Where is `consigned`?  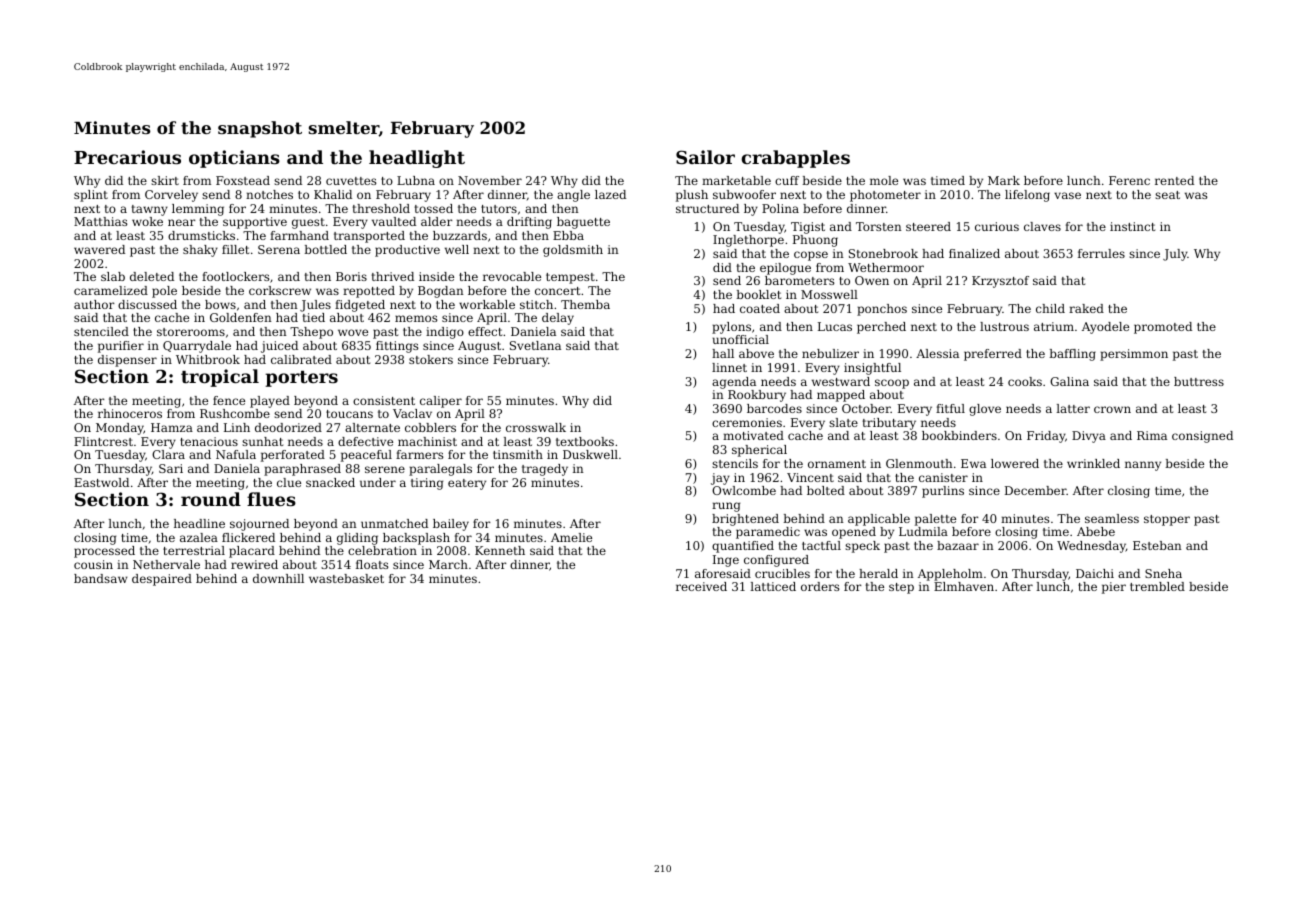 consigned is located at coordinates (1202, 437).
